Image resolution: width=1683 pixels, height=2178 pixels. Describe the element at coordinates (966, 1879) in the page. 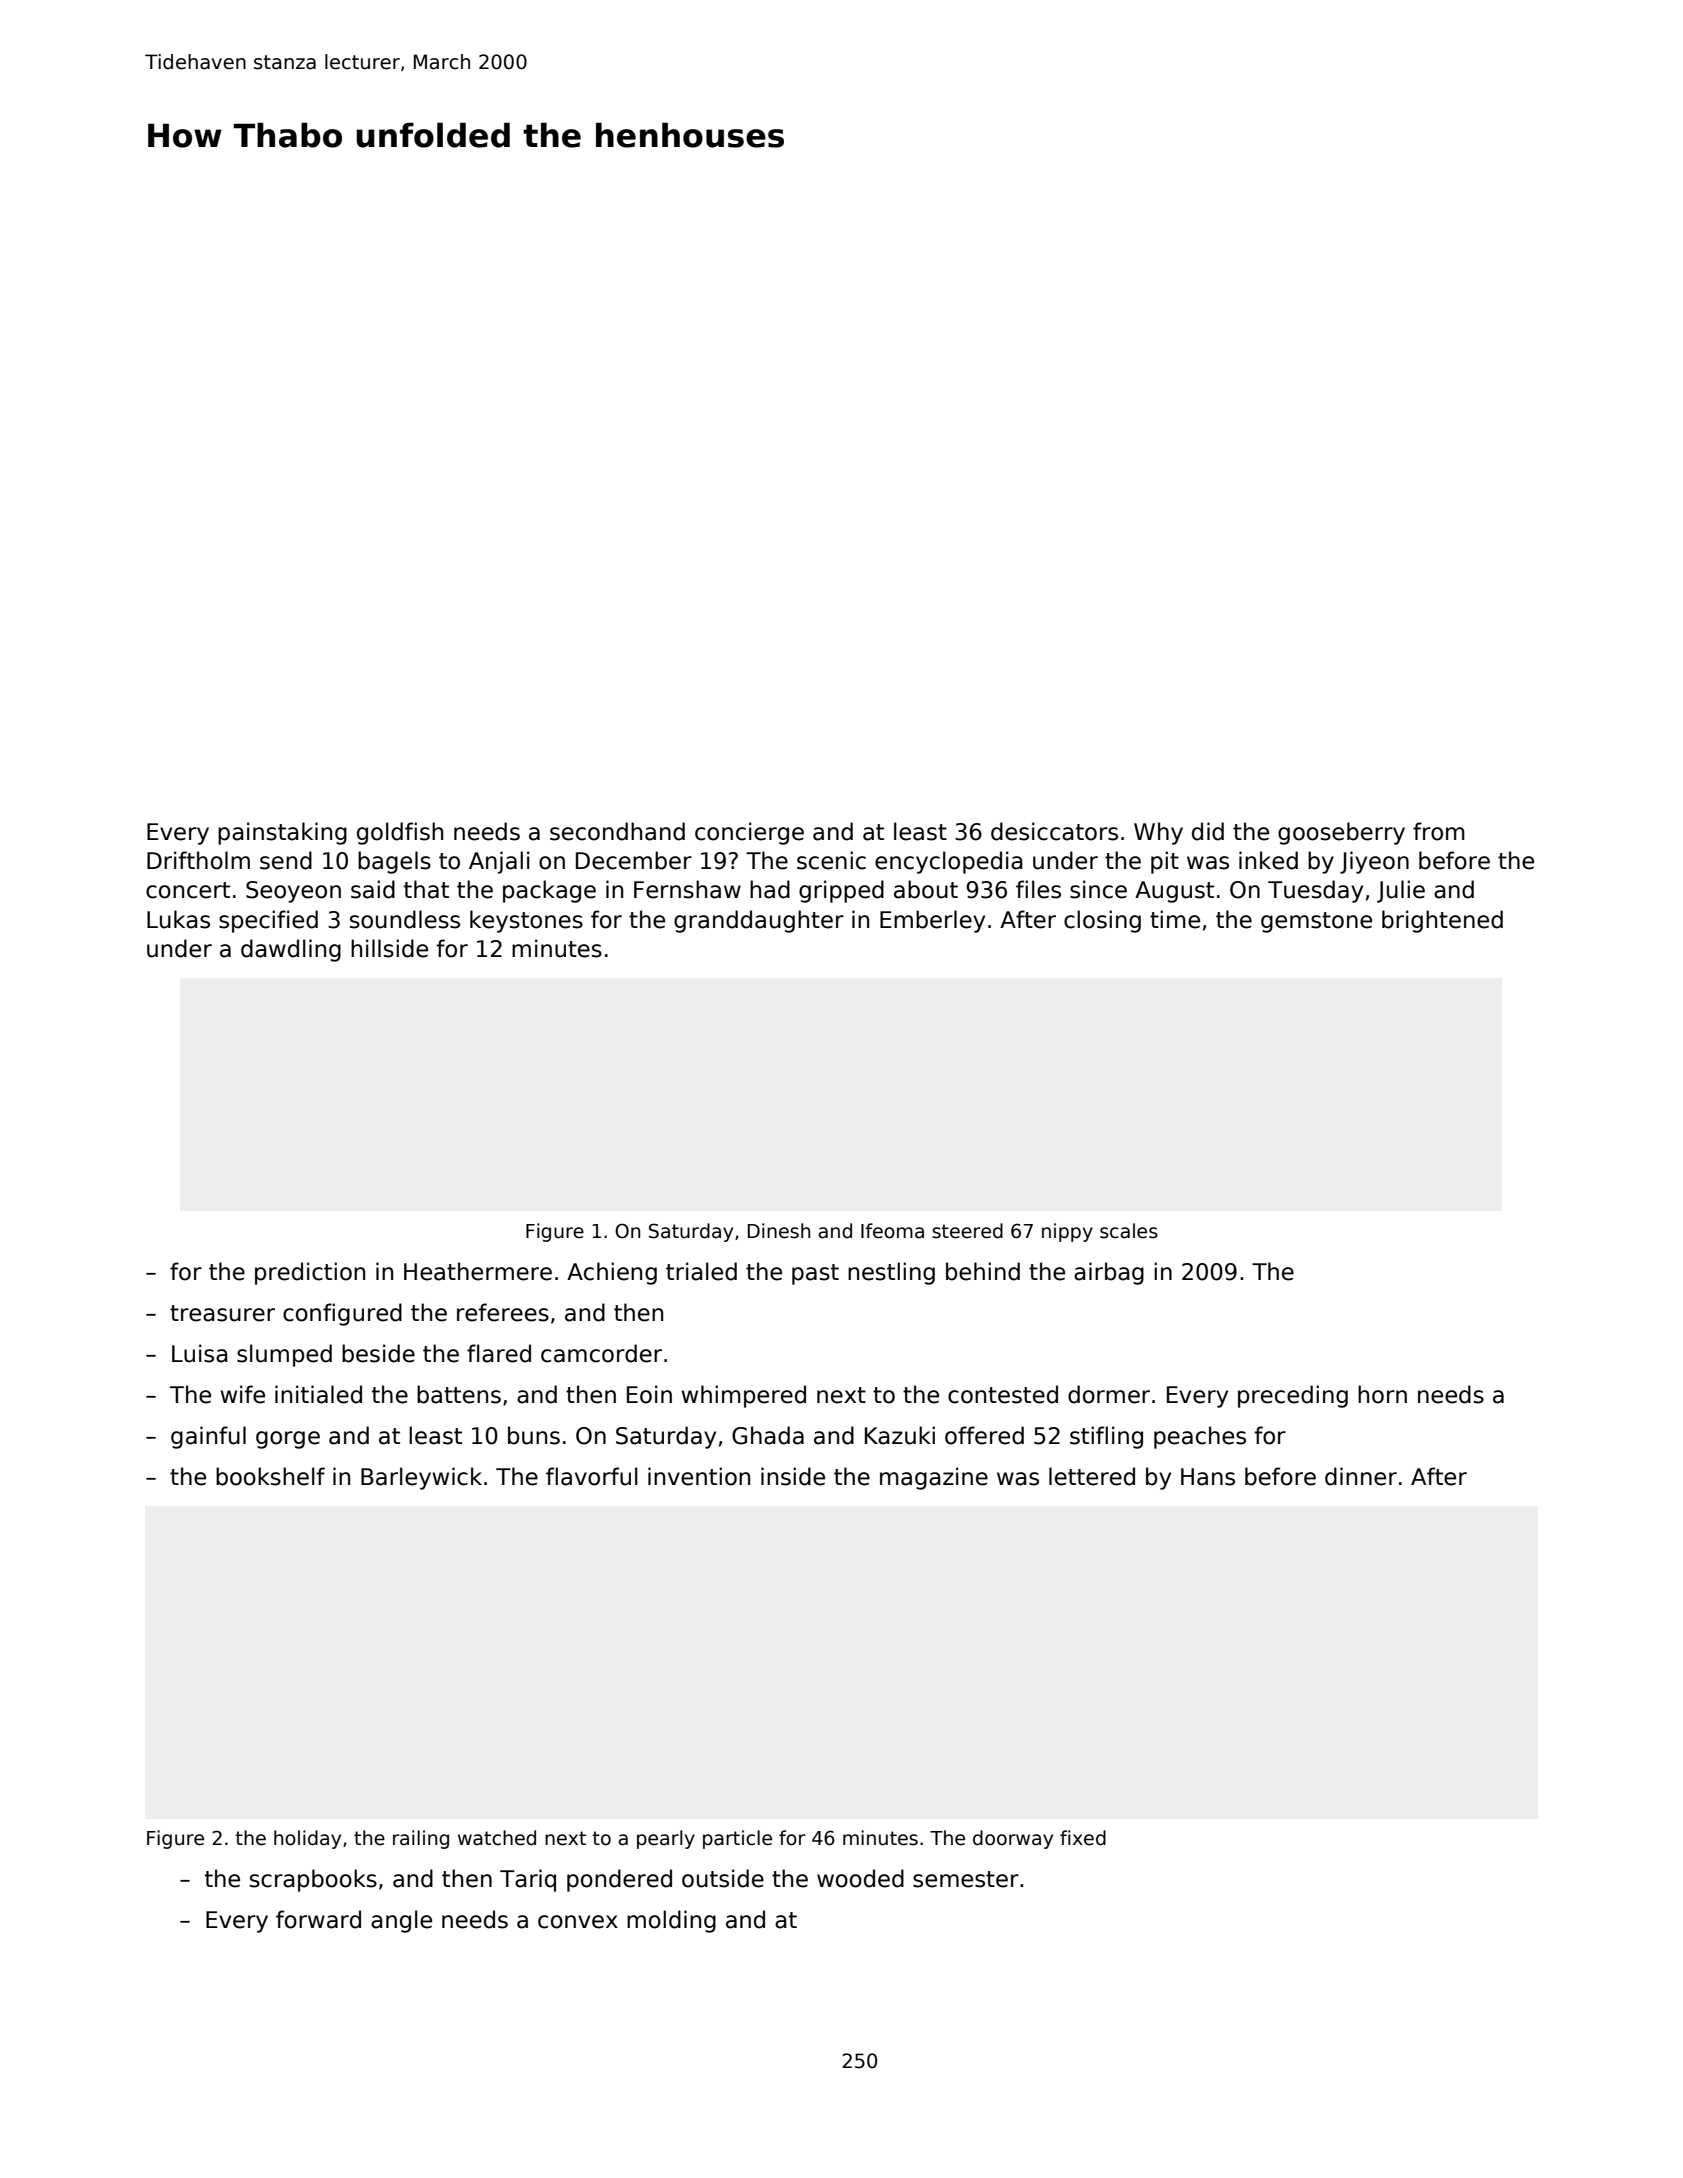

I see `semester` at that location.
